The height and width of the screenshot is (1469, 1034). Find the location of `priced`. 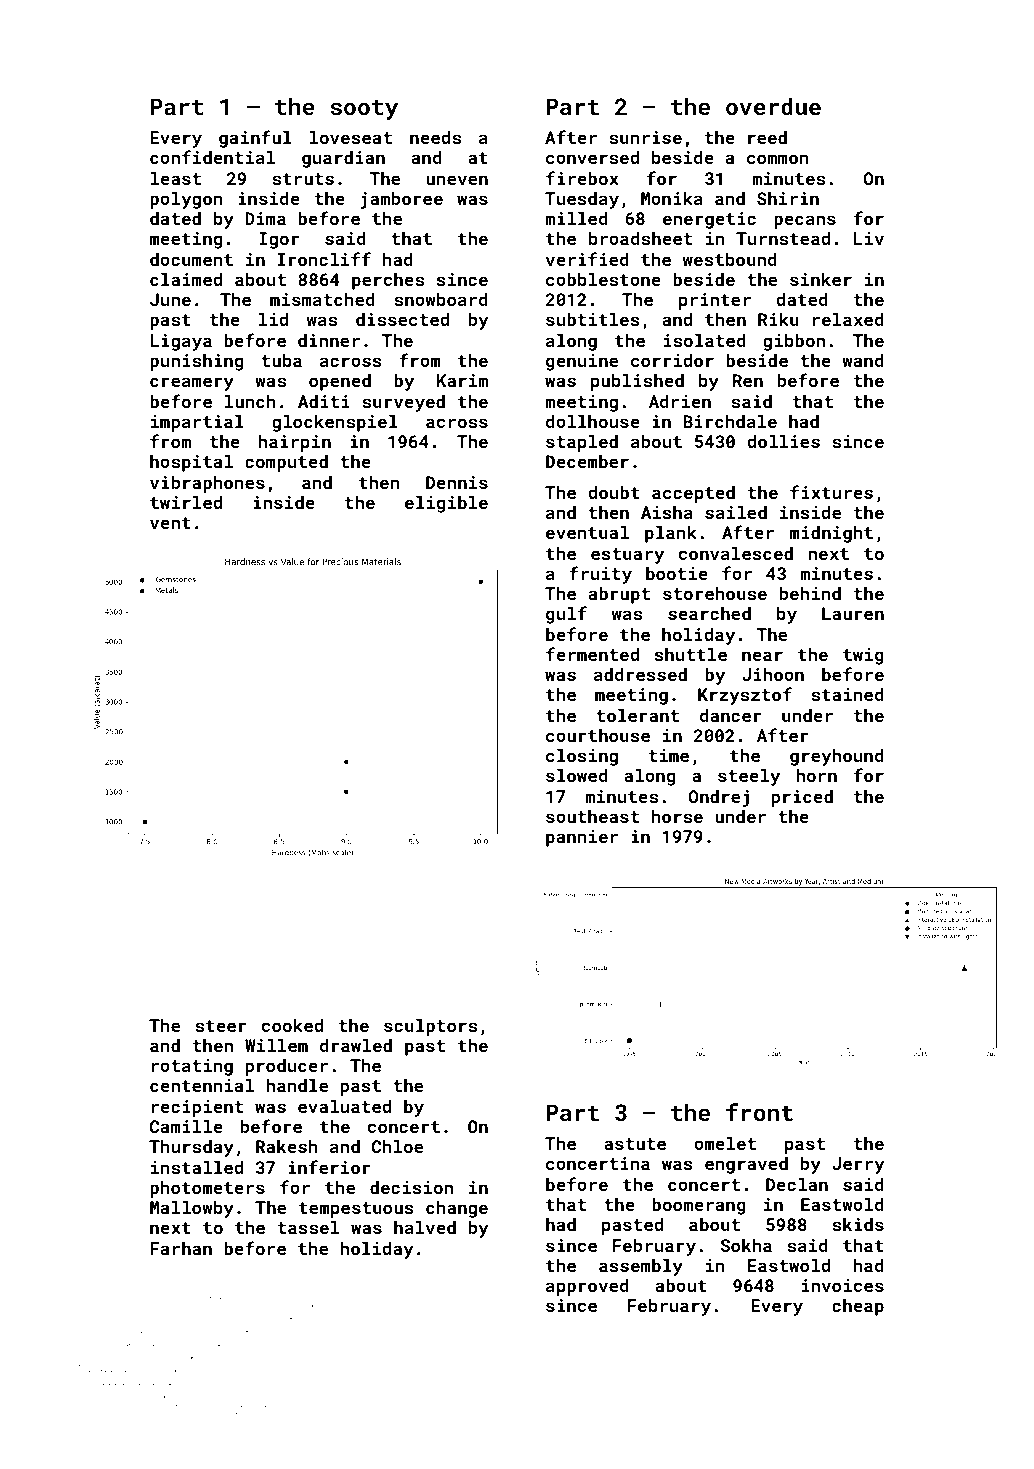

priced is located at coordinates (802, 798).
